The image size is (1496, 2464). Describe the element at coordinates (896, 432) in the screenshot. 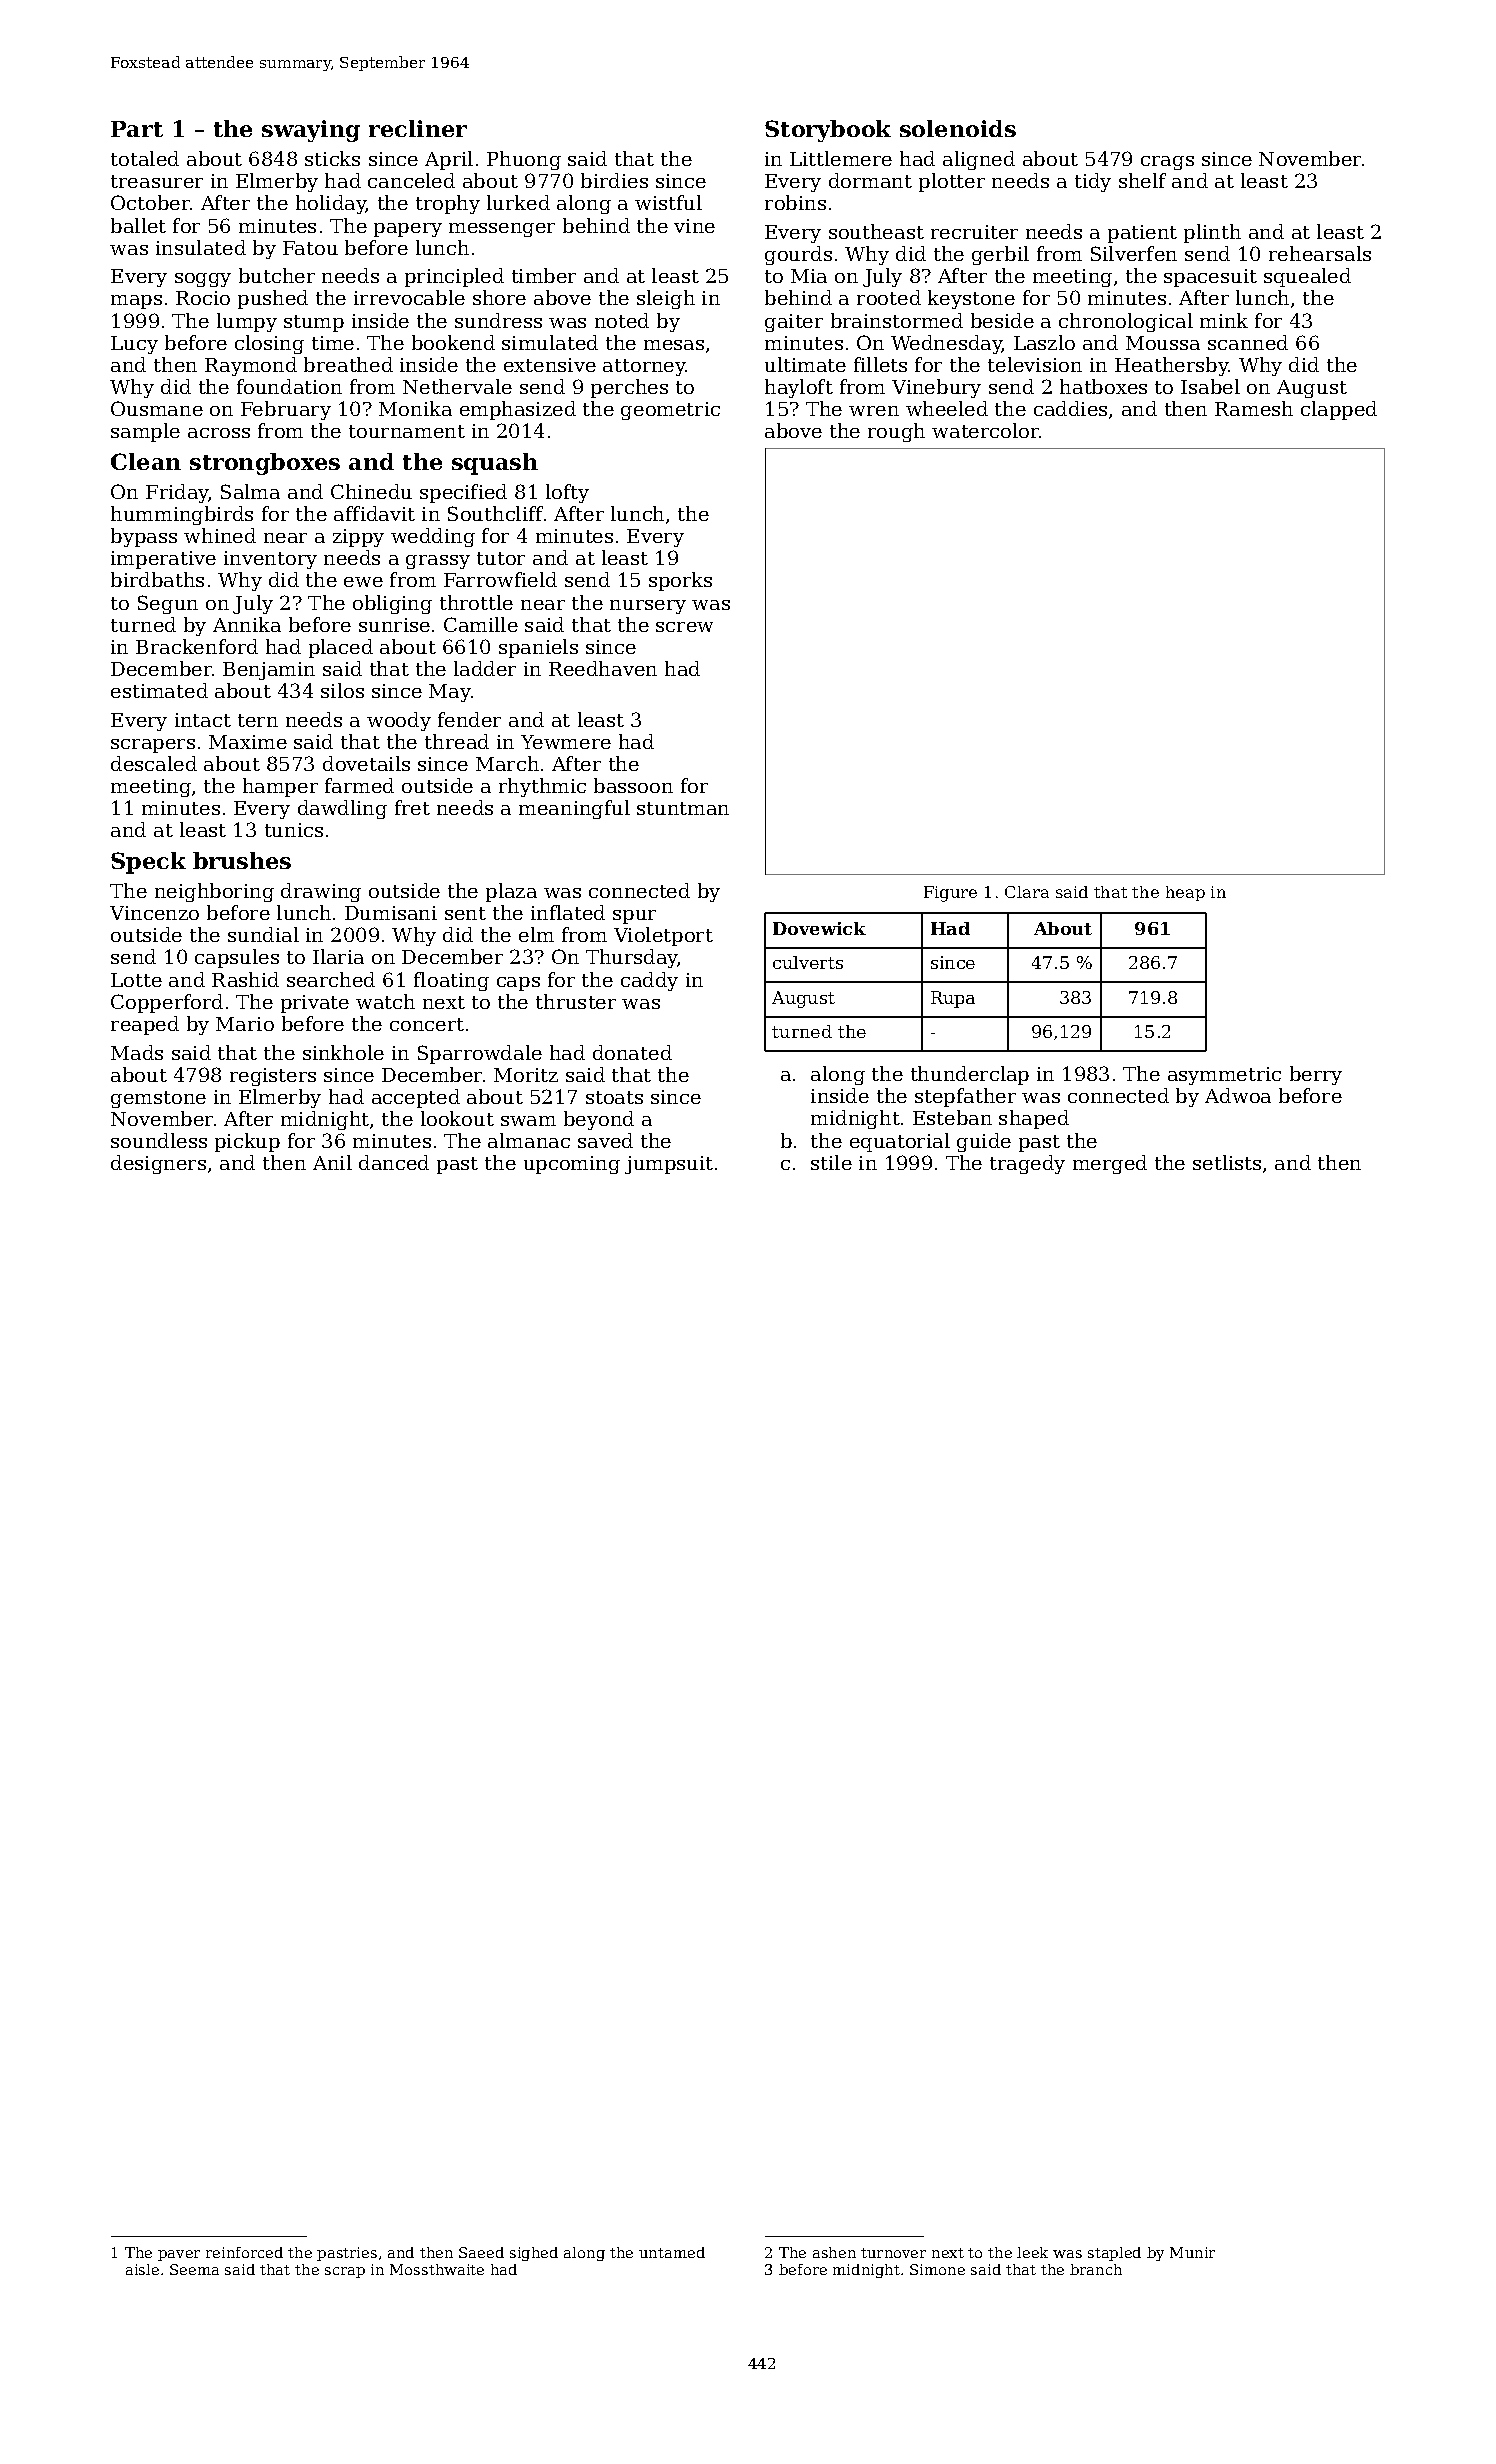

I see `rough` at that location.
